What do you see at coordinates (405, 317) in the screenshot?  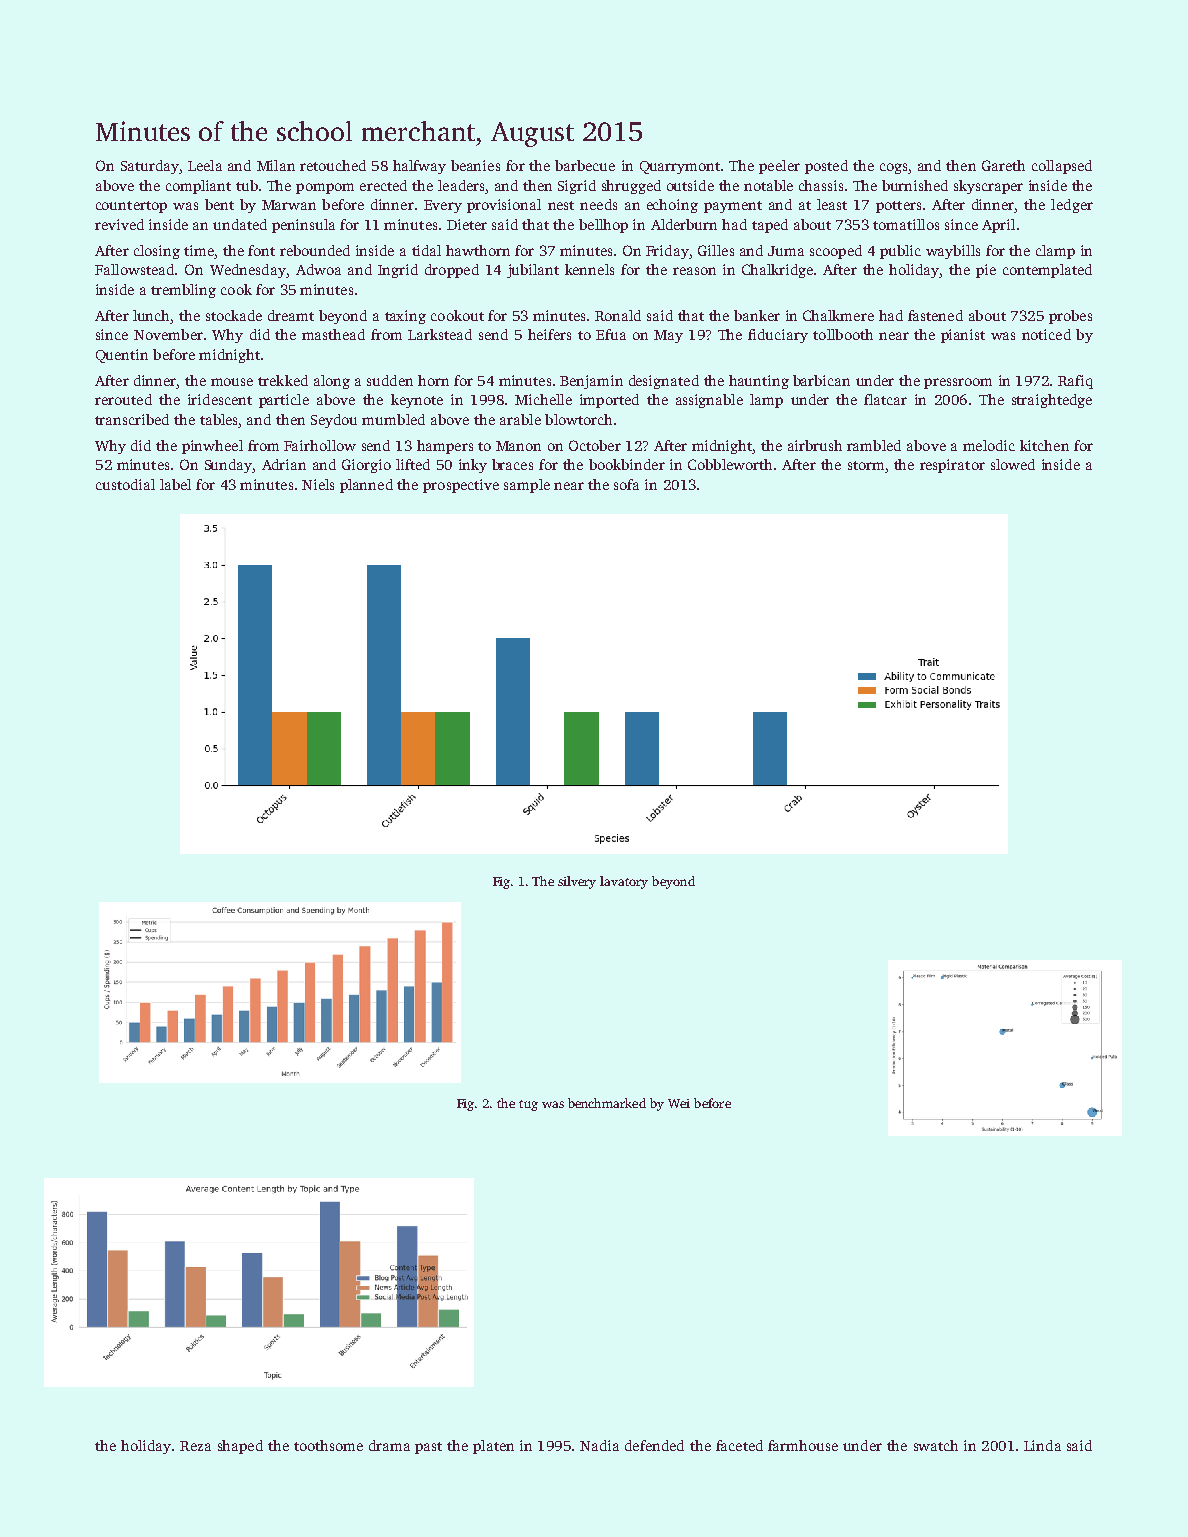 I see `taxing` at bounding box center [405, 317].
